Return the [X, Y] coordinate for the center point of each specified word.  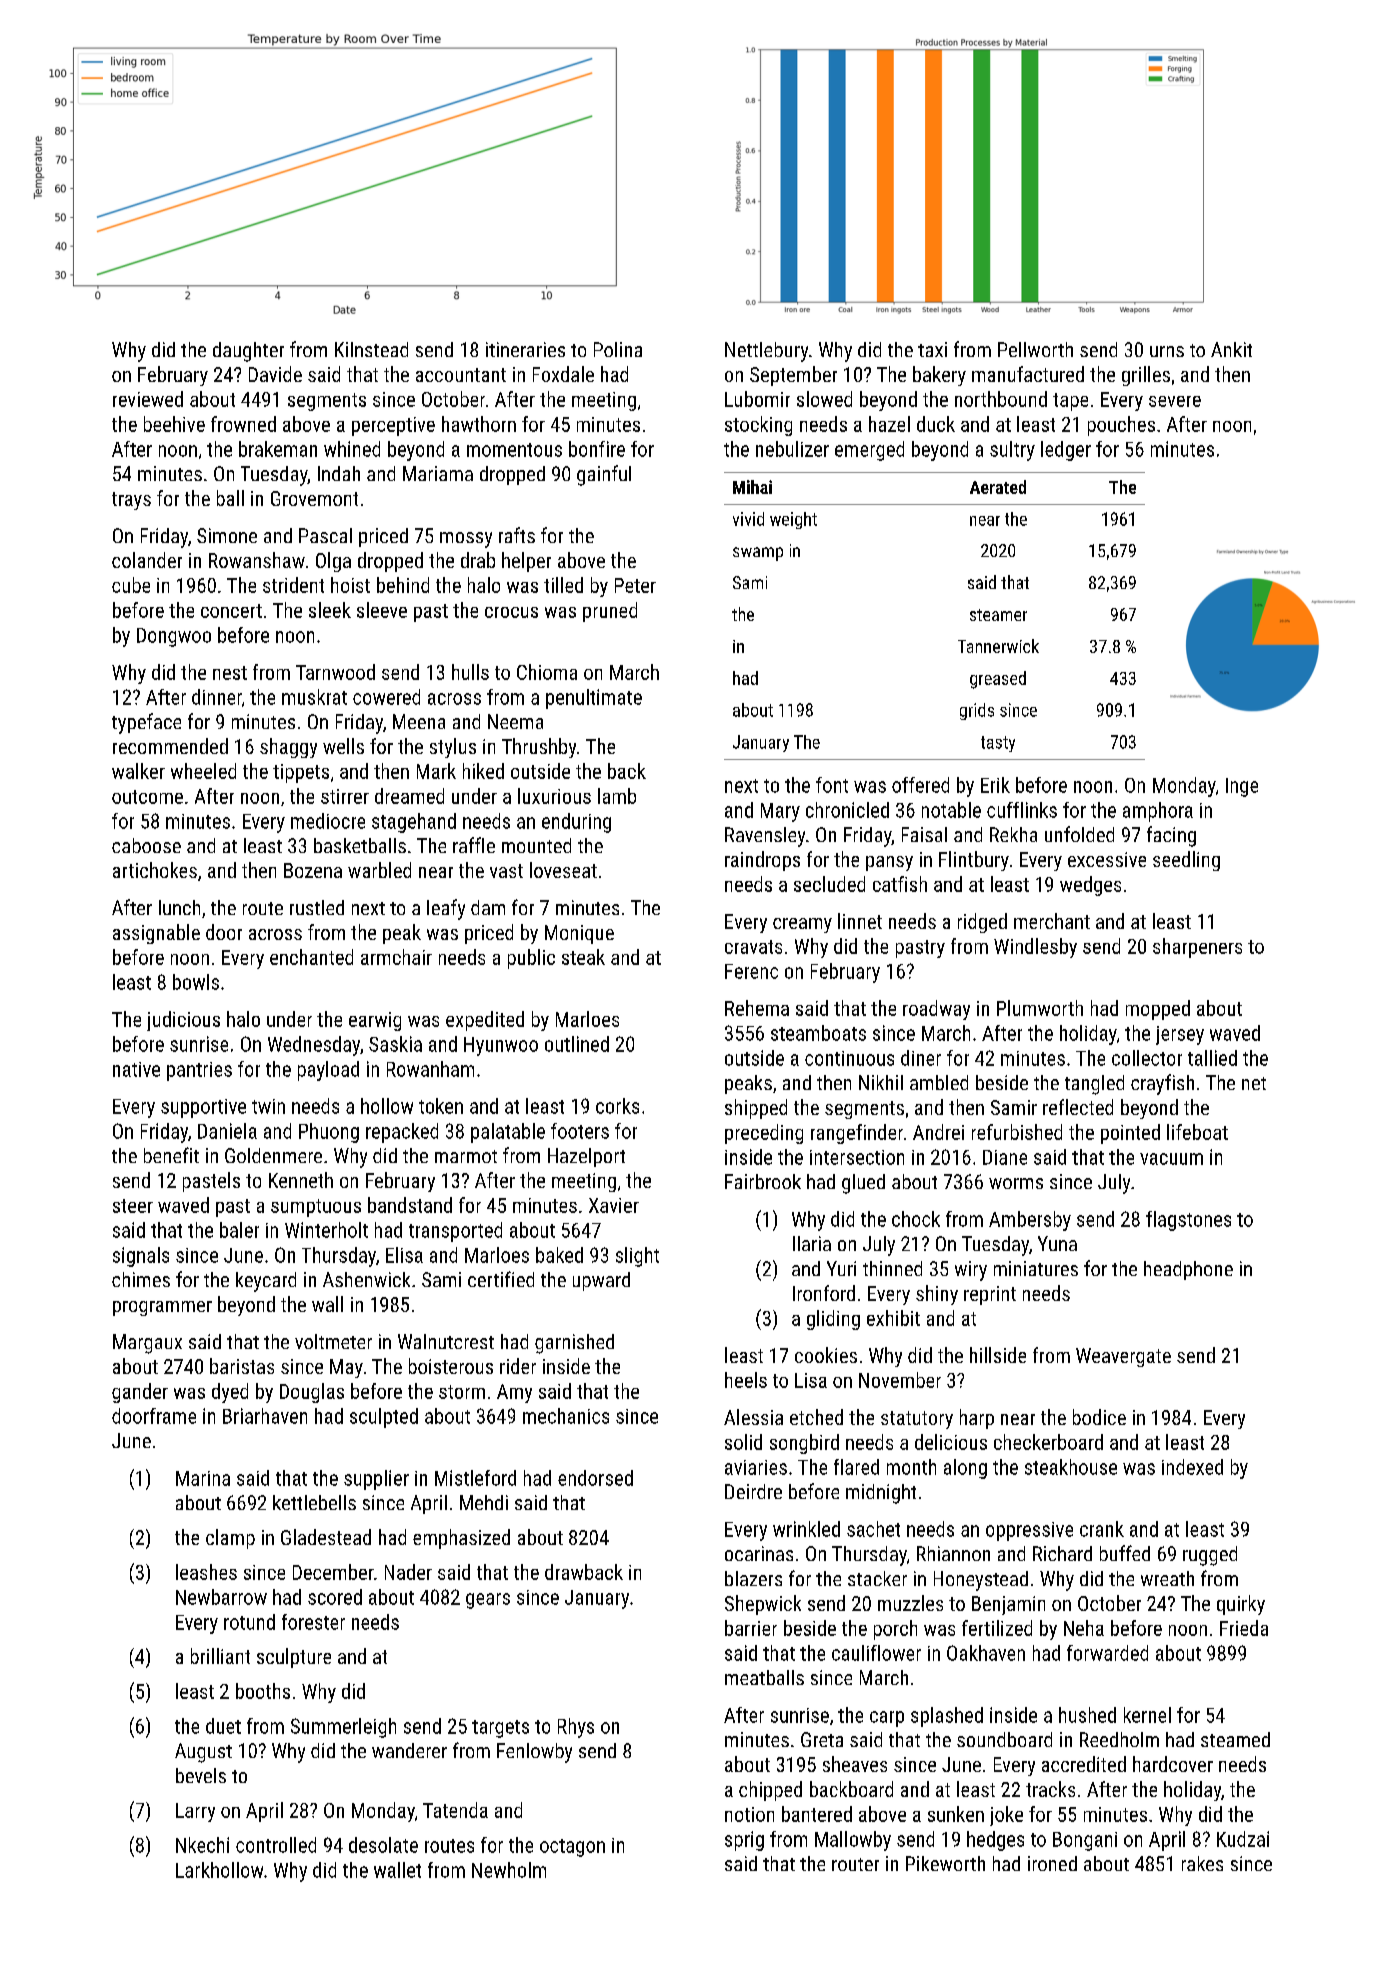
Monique [579, 934]
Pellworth [1035, 349]
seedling [1186, 861]
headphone [1188, 1270]
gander [140, 1393]
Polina [618, 349]
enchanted [311, 957]
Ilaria [812, 1243]
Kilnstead [371, 349]
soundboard [1004, 1739]
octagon [572, 1848]
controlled [276, 1845]
